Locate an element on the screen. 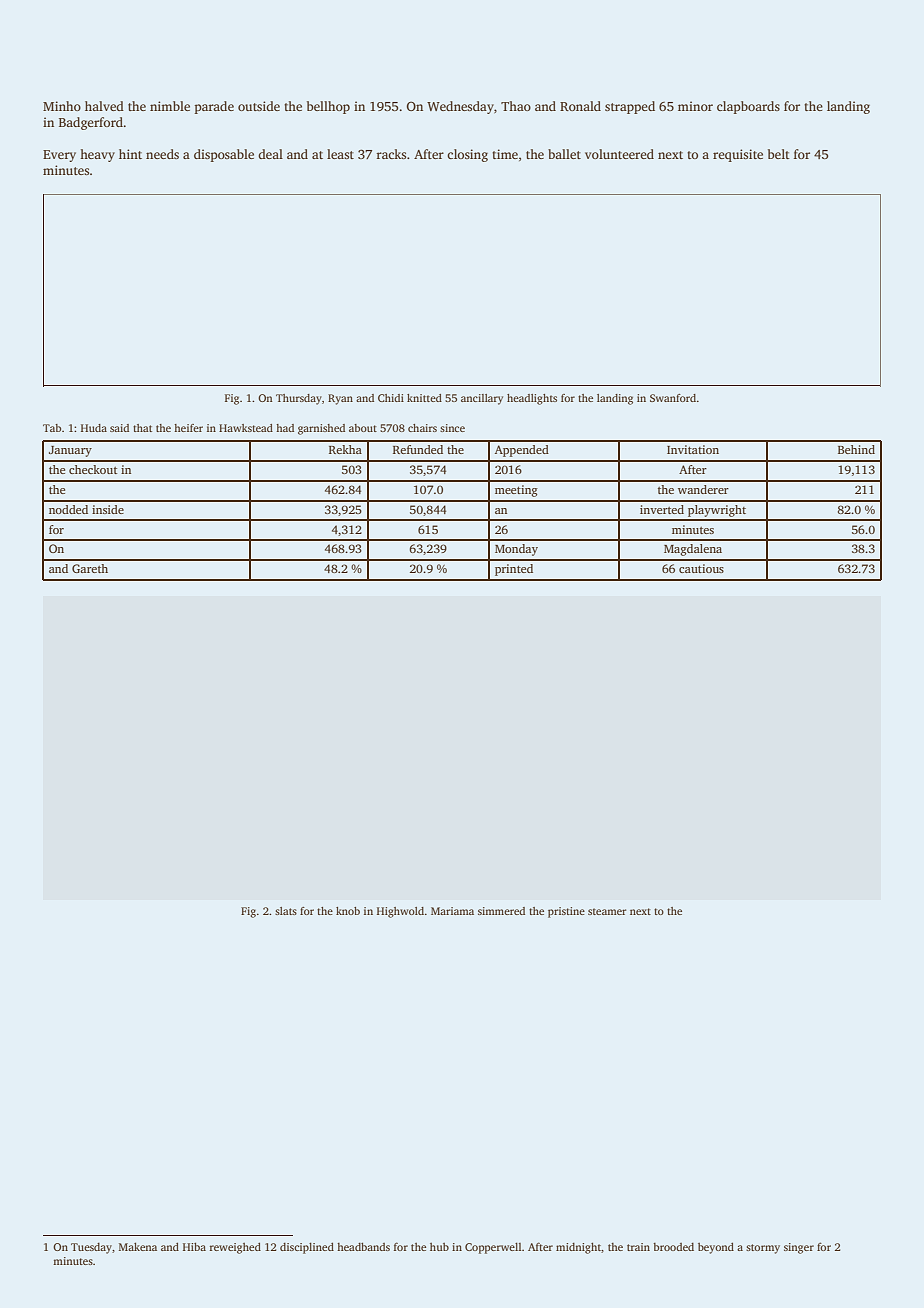 The image size is (924, 1308). Minho is located at coordinates (62, 106).
